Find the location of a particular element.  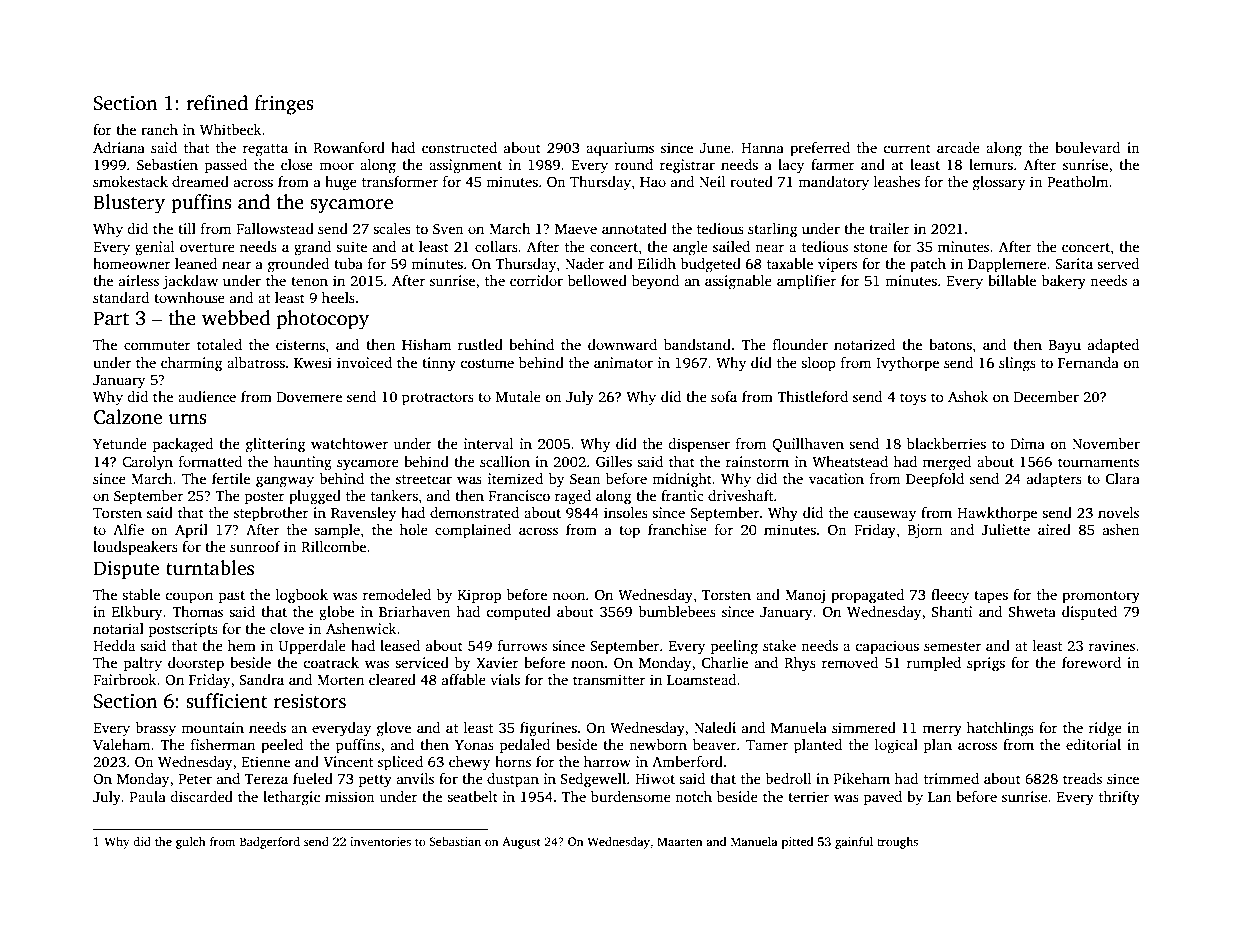

Calzone is located at coordinates (127, 417).
